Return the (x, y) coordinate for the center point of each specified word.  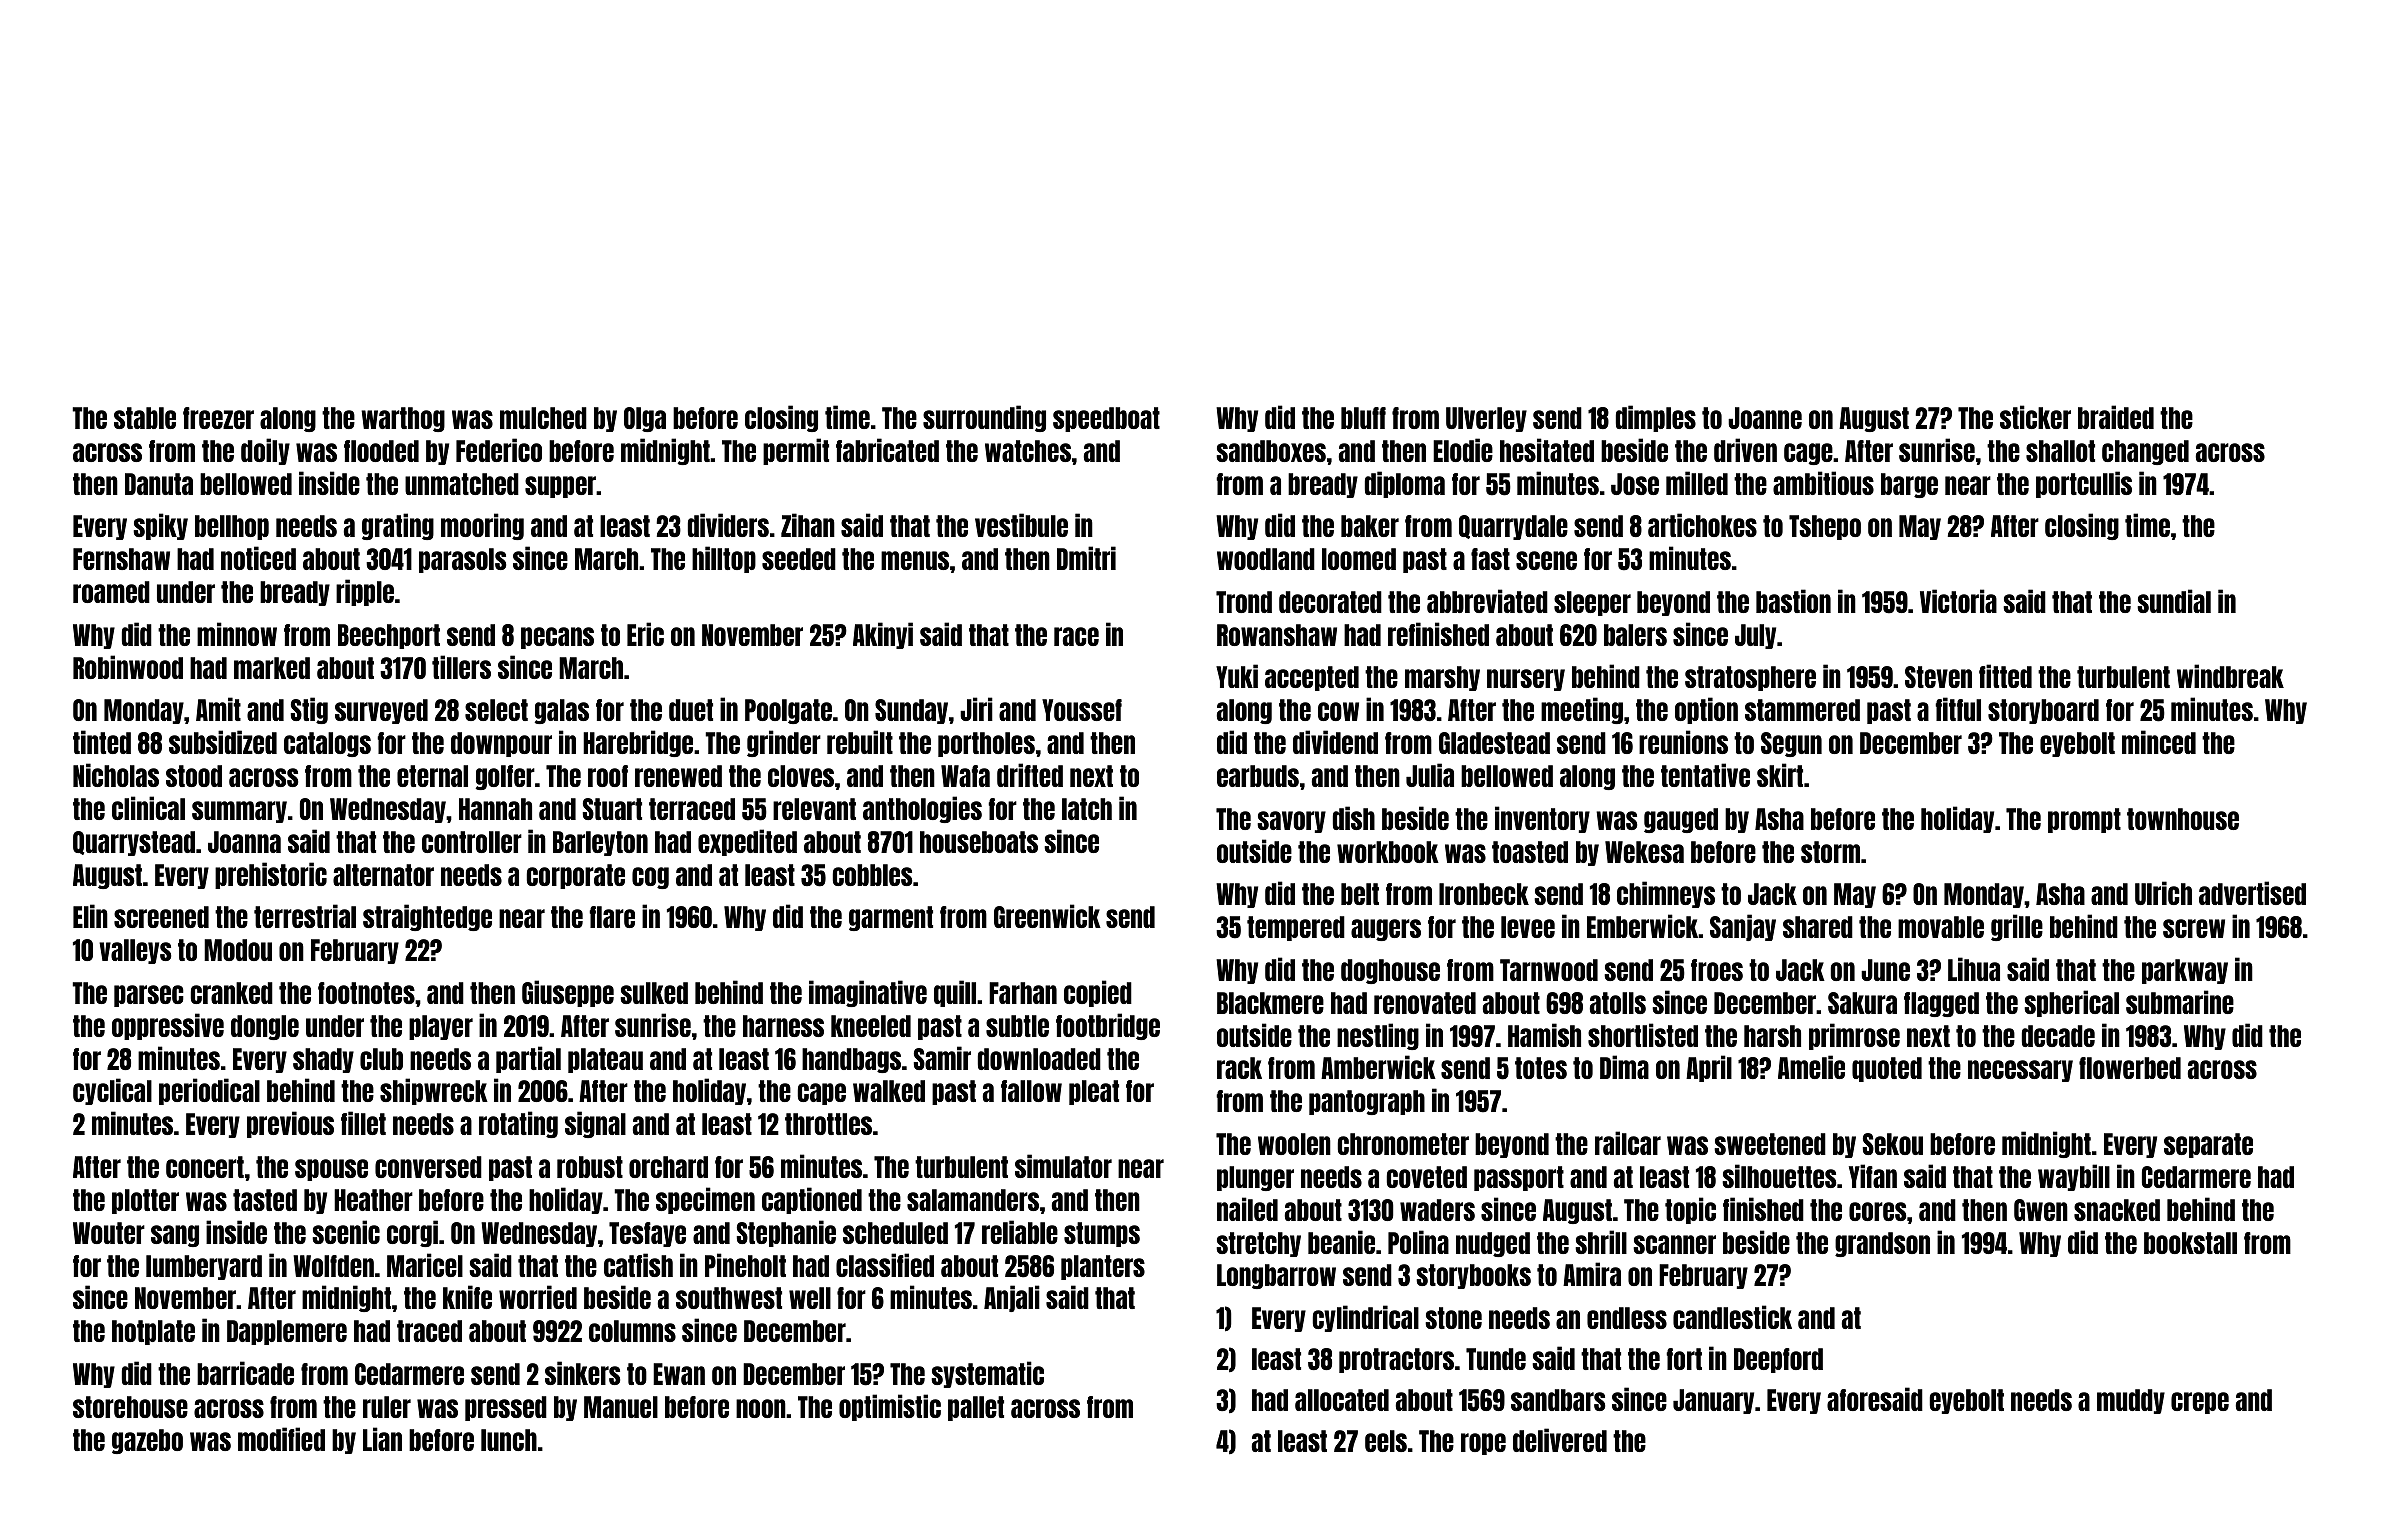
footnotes (366, 993)
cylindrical (1365, 1318)
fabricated (887, 450)
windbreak (2230, 676)
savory (1291, 822)
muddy (2131, 1401)
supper (560, 487)
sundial (2174, 601)
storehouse (130, 1407)
